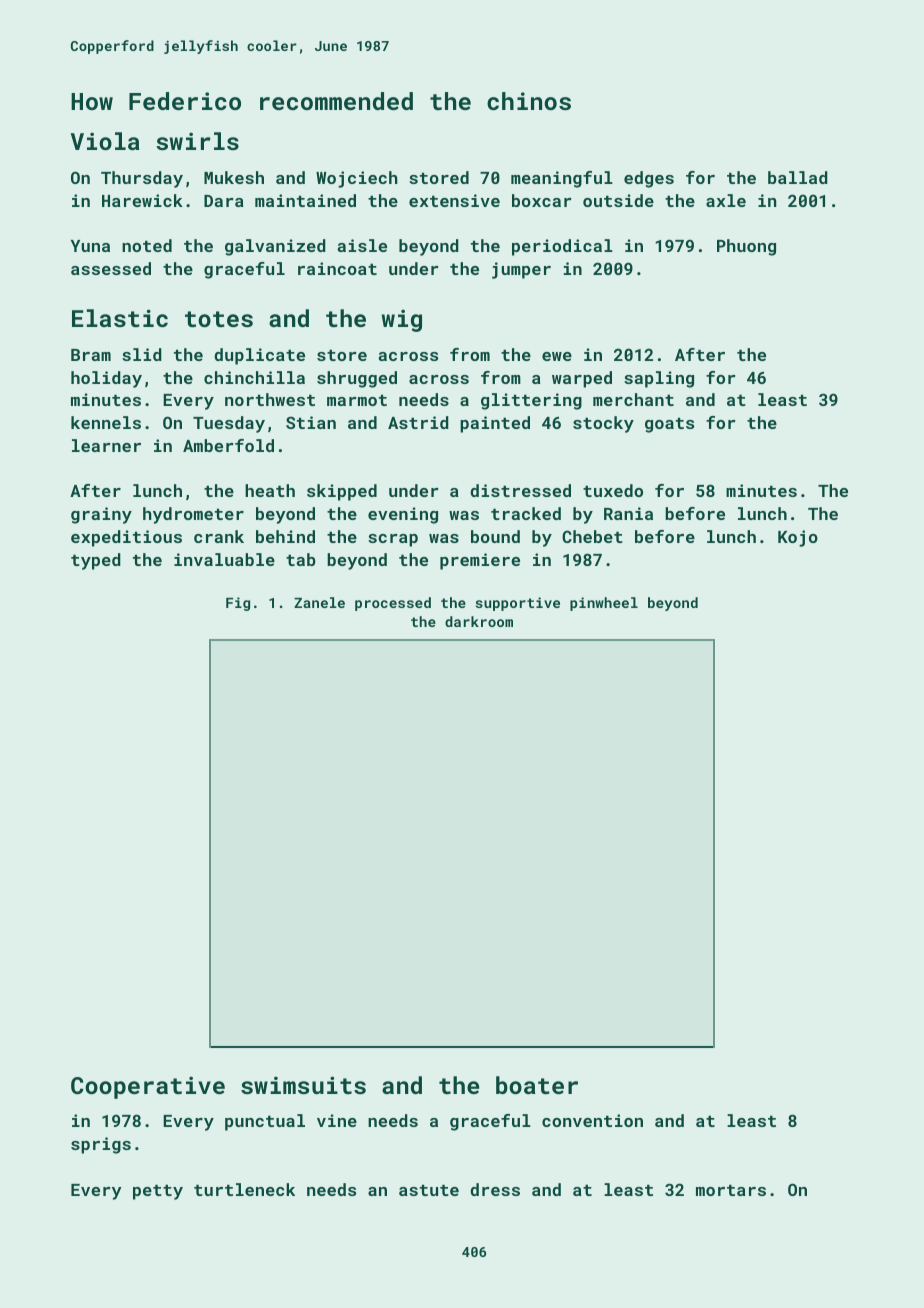  What do you see at coordinates (542, 200) in the page?
I see `boxcar` at bounding box center [542, 200].
